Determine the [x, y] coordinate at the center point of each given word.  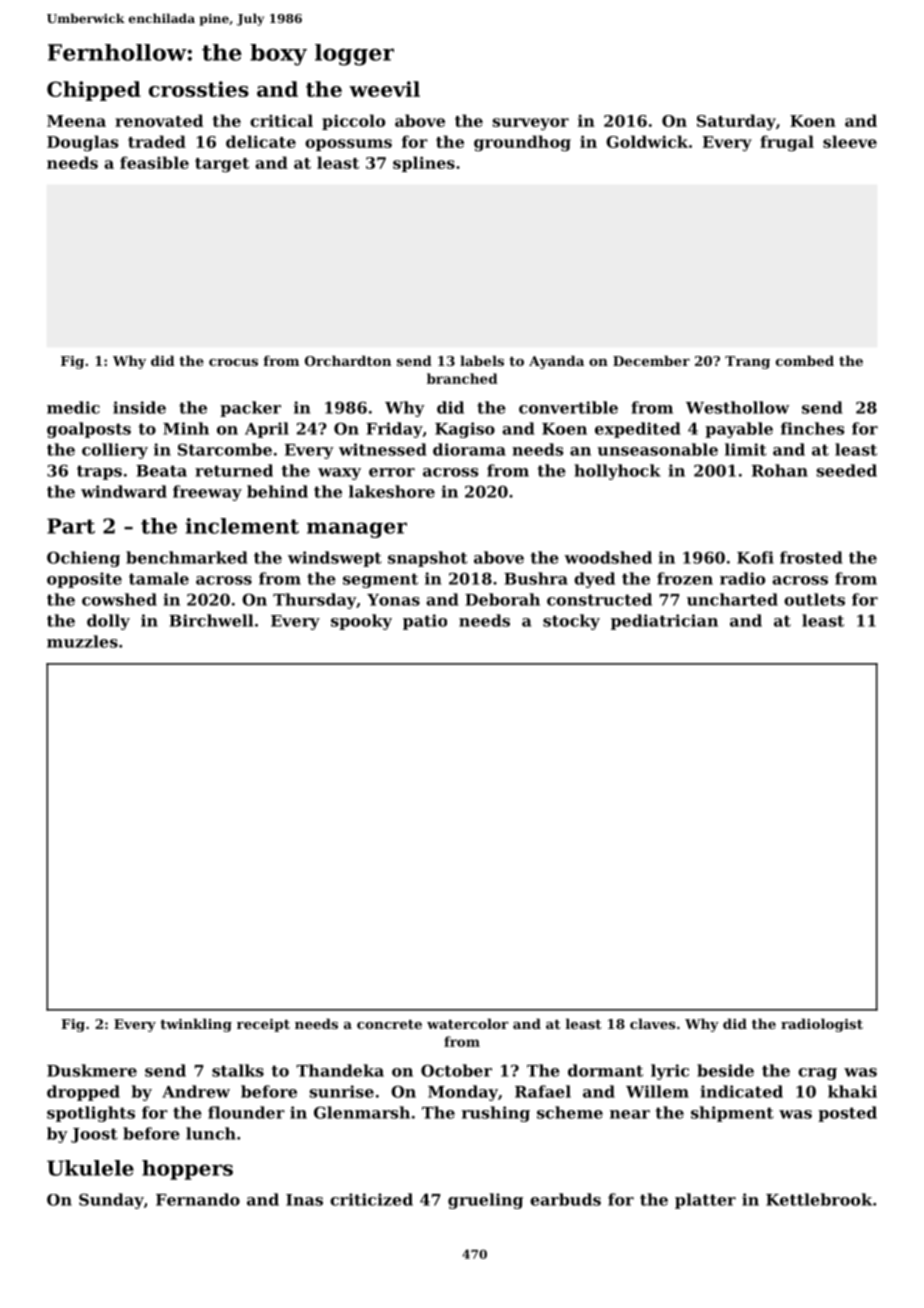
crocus [233, 362]
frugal [787, 143]
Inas [304, 1200]
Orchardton [348, 360]
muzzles [82, 641]
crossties [199, 89]
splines [424, 164]
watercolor [468, 1023]
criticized [371, 1199]
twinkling [196, 1025]
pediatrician [664, 622]
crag [817, 1074]
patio [425, 622]
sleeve [850, 141]
